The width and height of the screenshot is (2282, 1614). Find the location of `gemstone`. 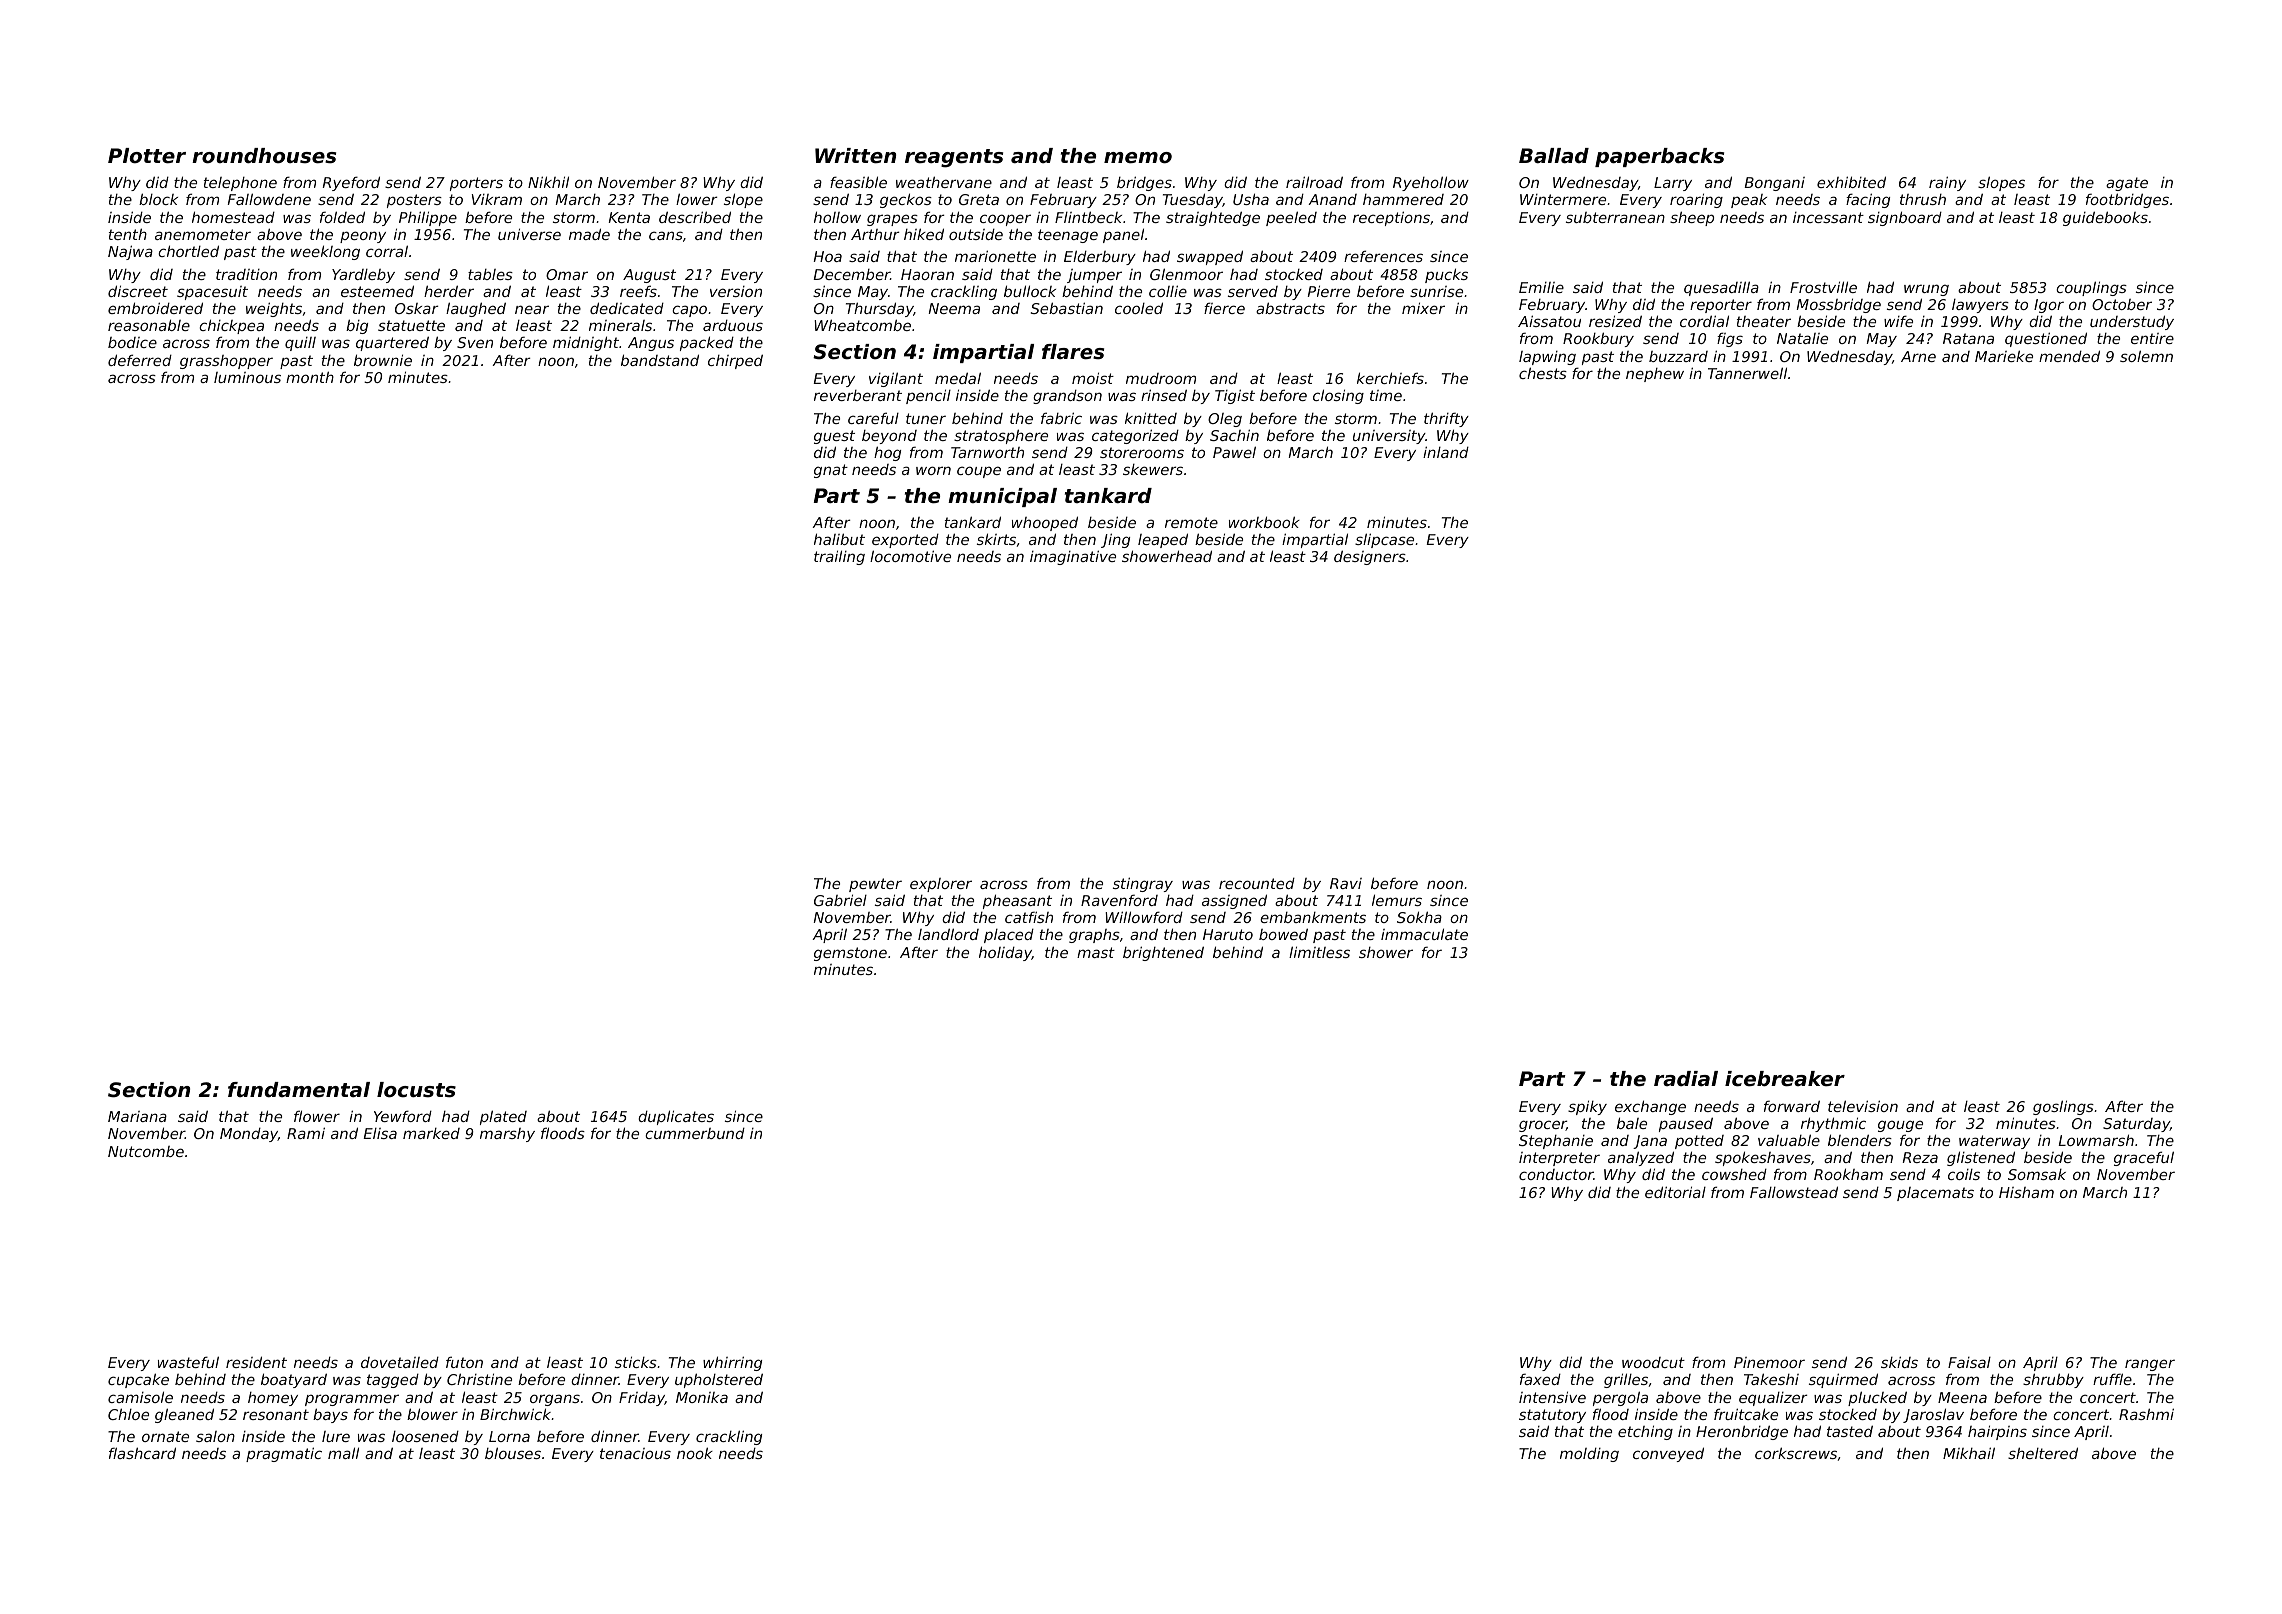

gemstone is located at coordinates (850, 954).
